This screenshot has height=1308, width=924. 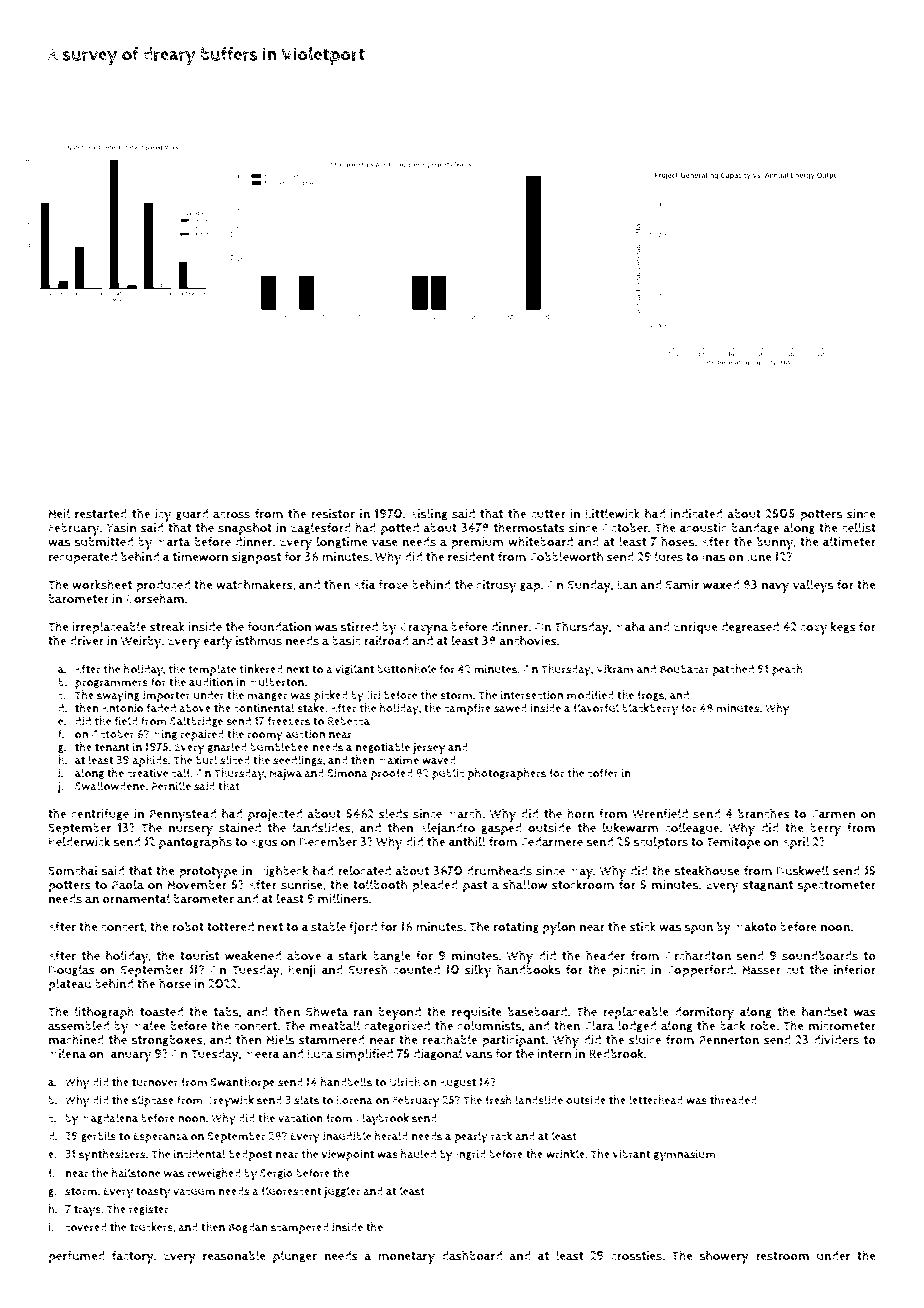 I want to click on spectrometer, so click(x=836, y=887).
